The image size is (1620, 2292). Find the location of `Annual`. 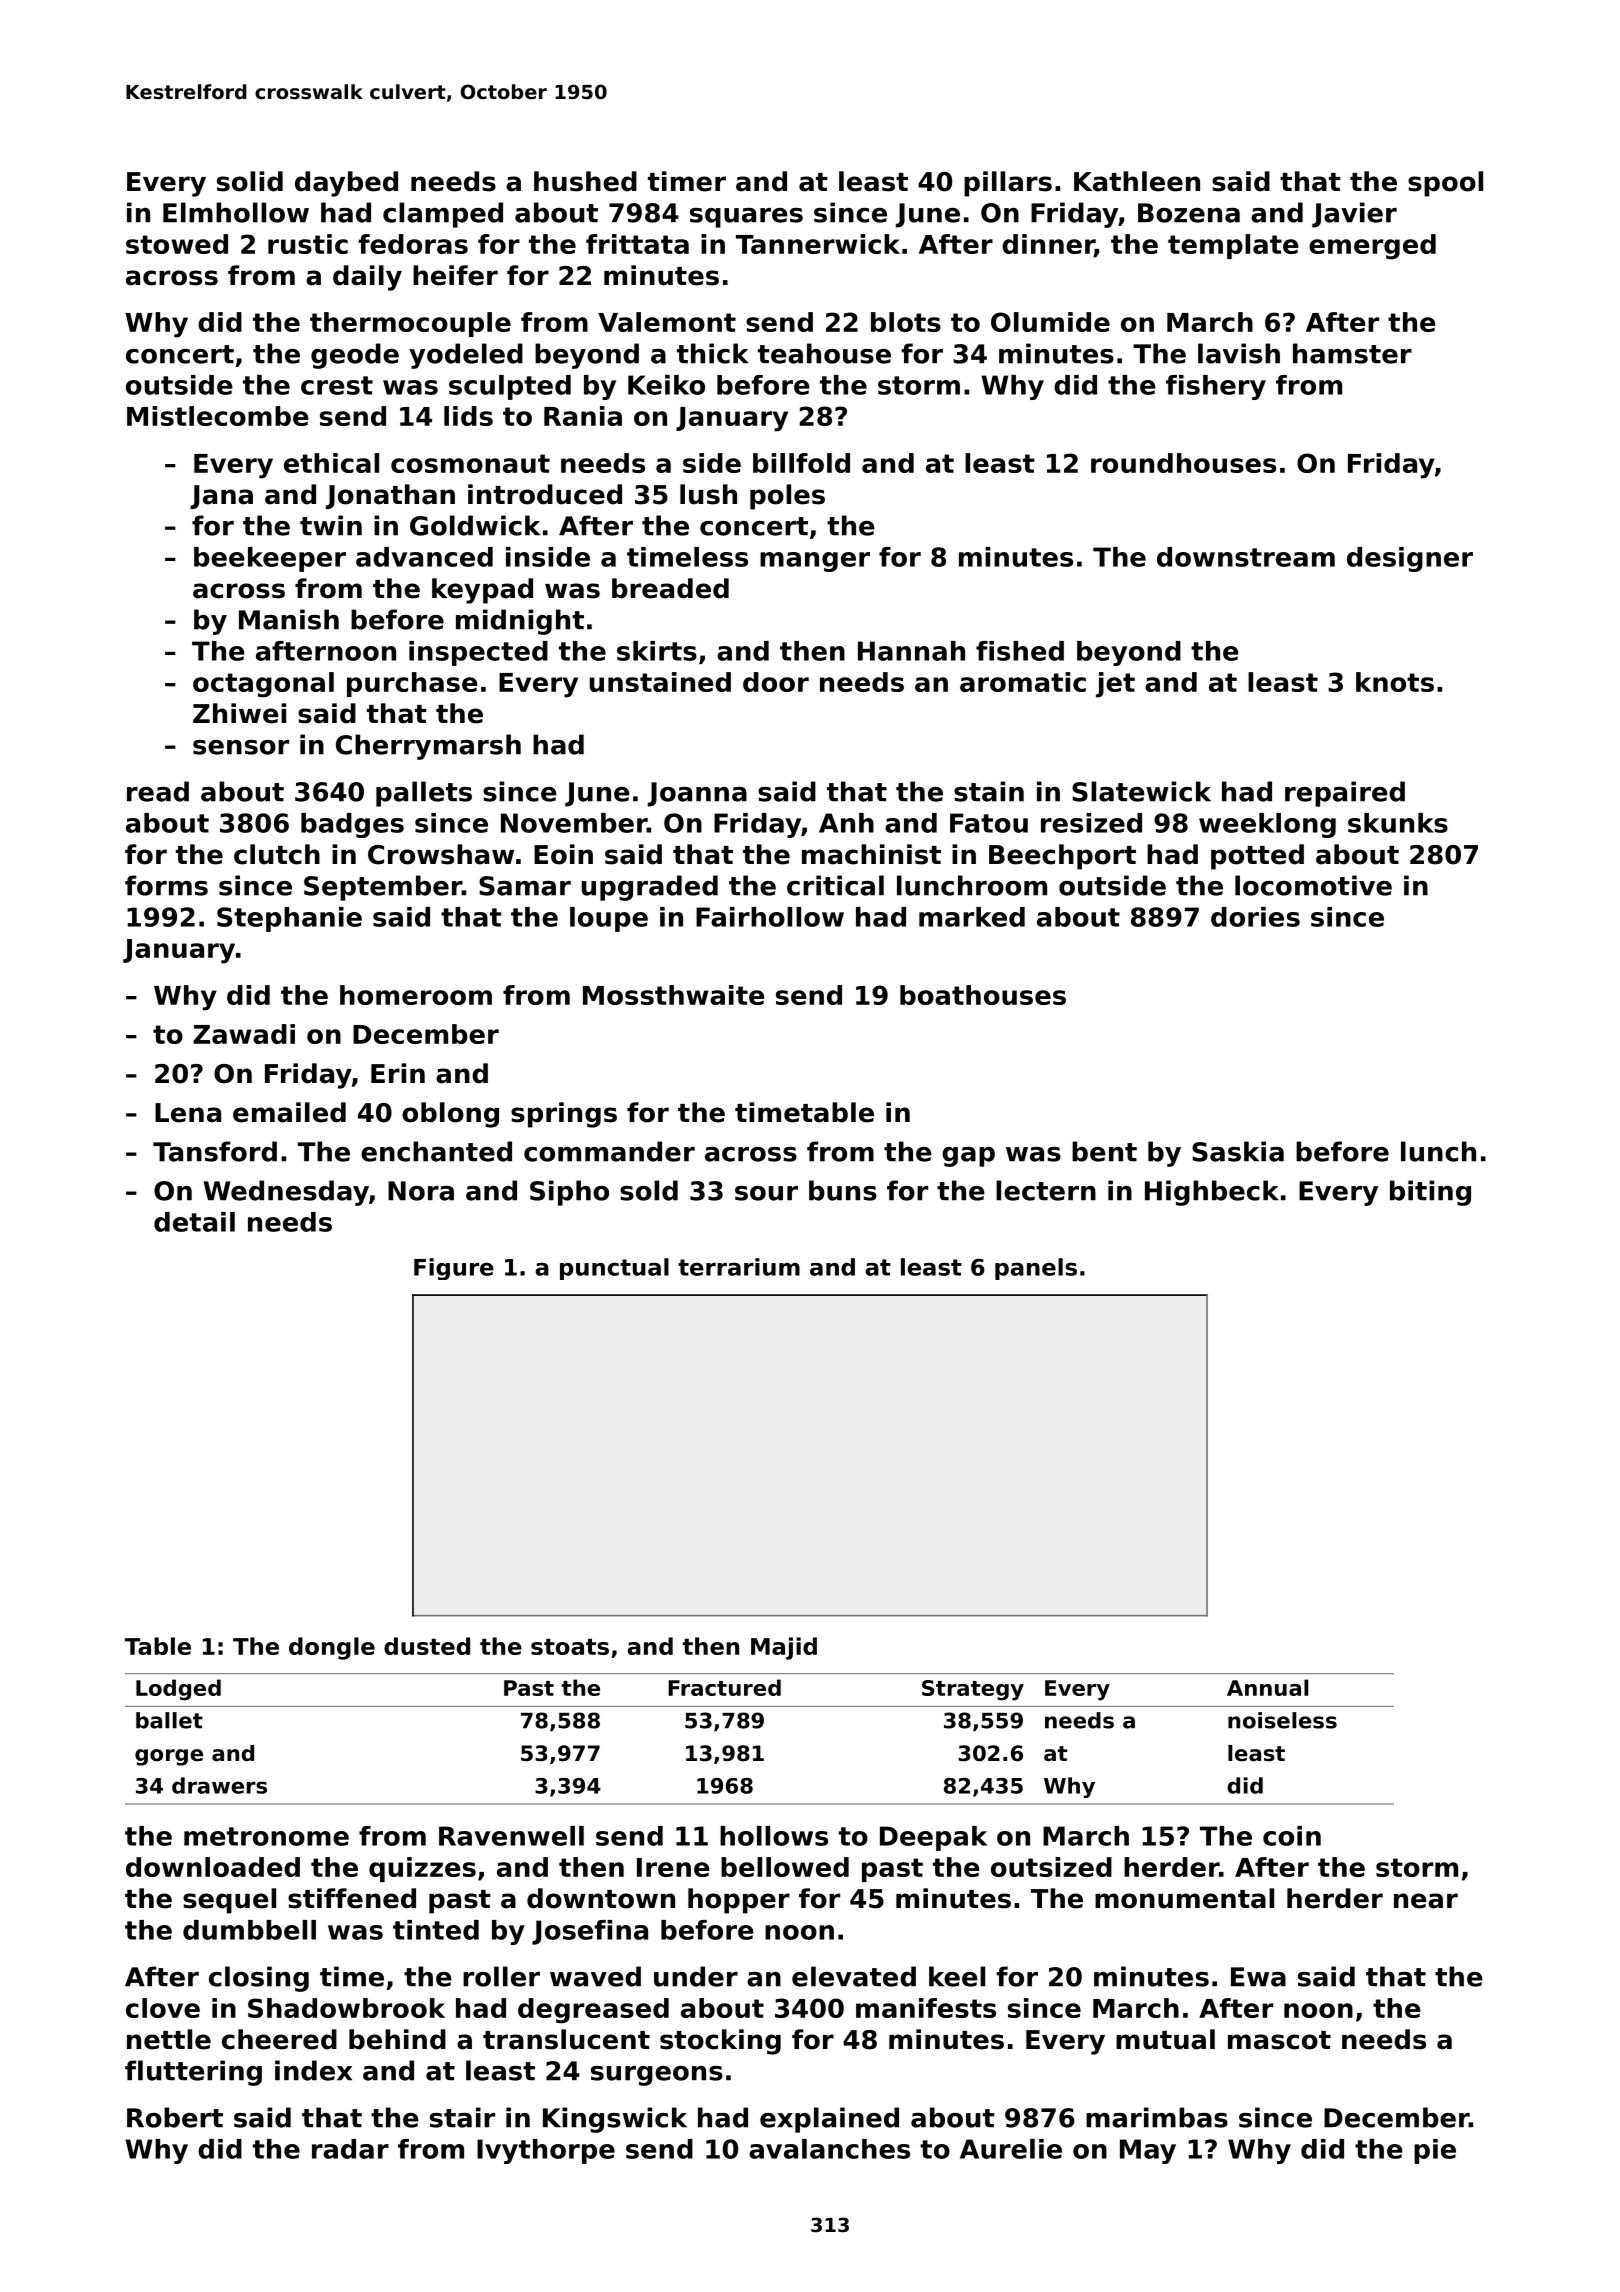

Annual is located at coordinates (1267, 1687).
